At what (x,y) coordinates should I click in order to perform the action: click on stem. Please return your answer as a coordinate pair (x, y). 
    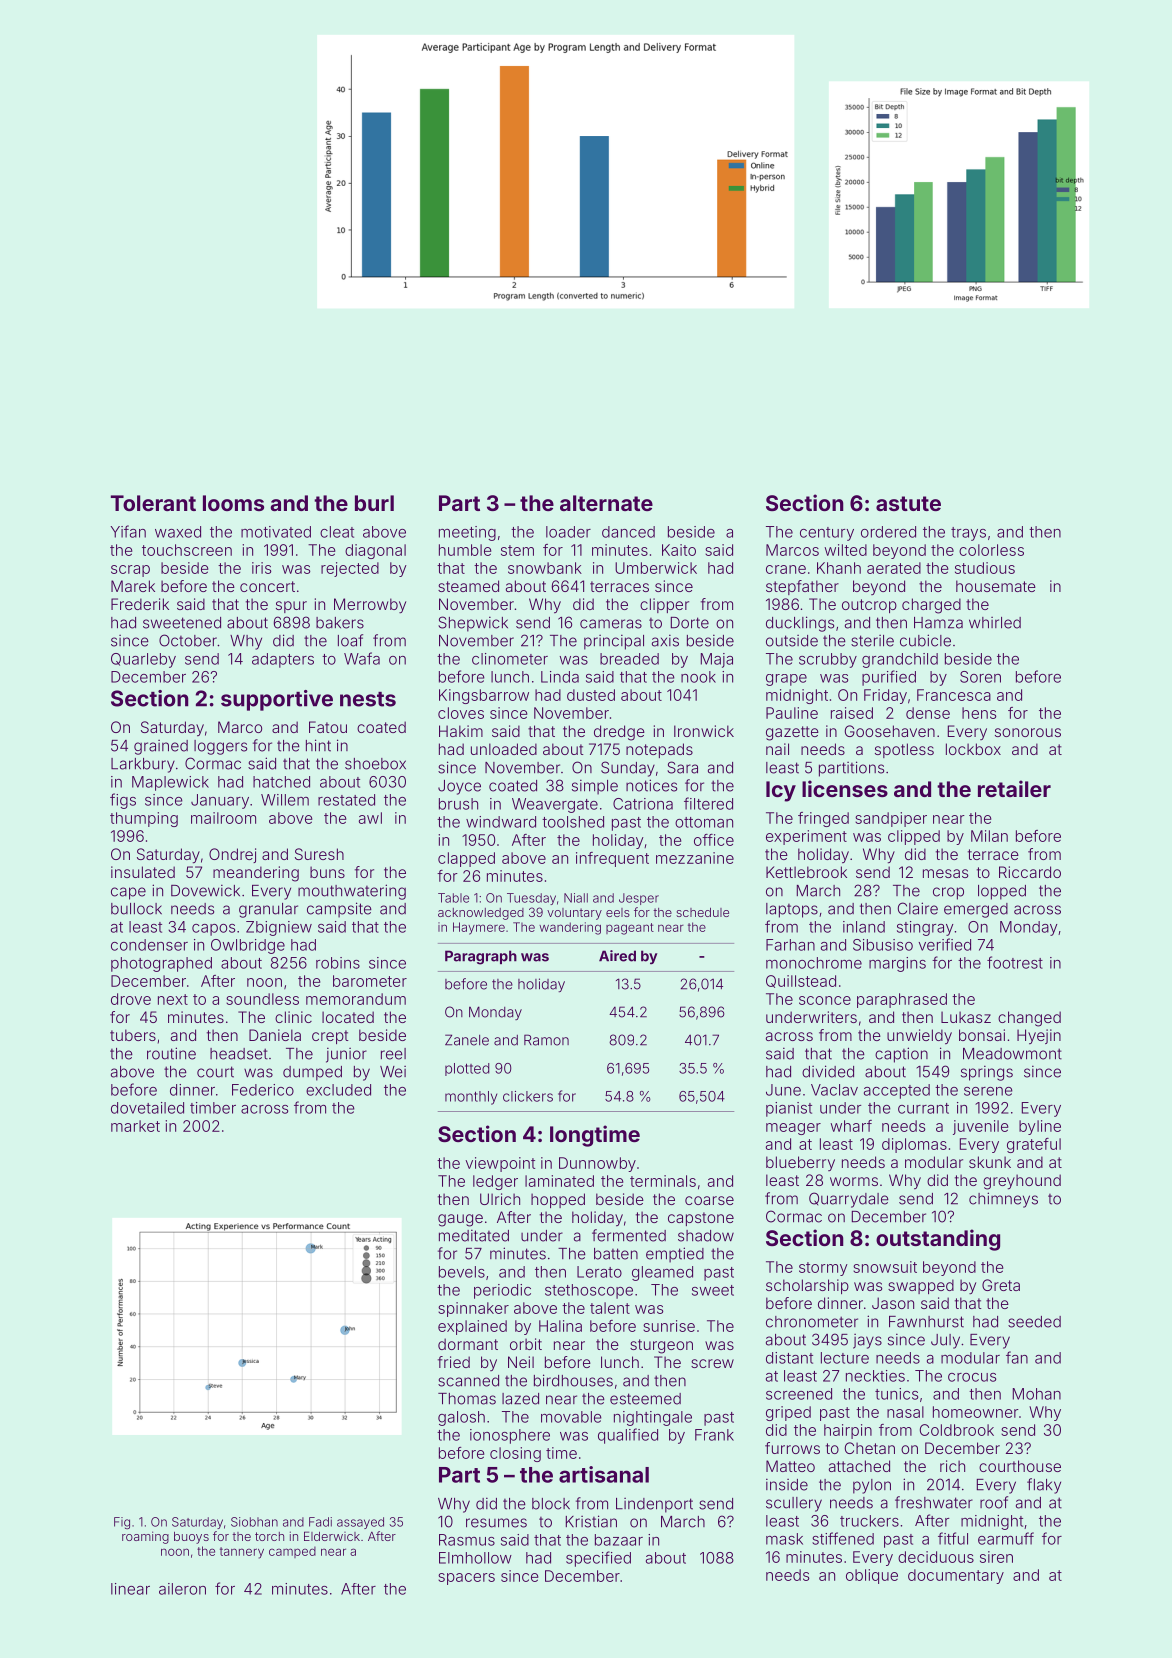
    Looking at the image, I should click on (517, 550).
